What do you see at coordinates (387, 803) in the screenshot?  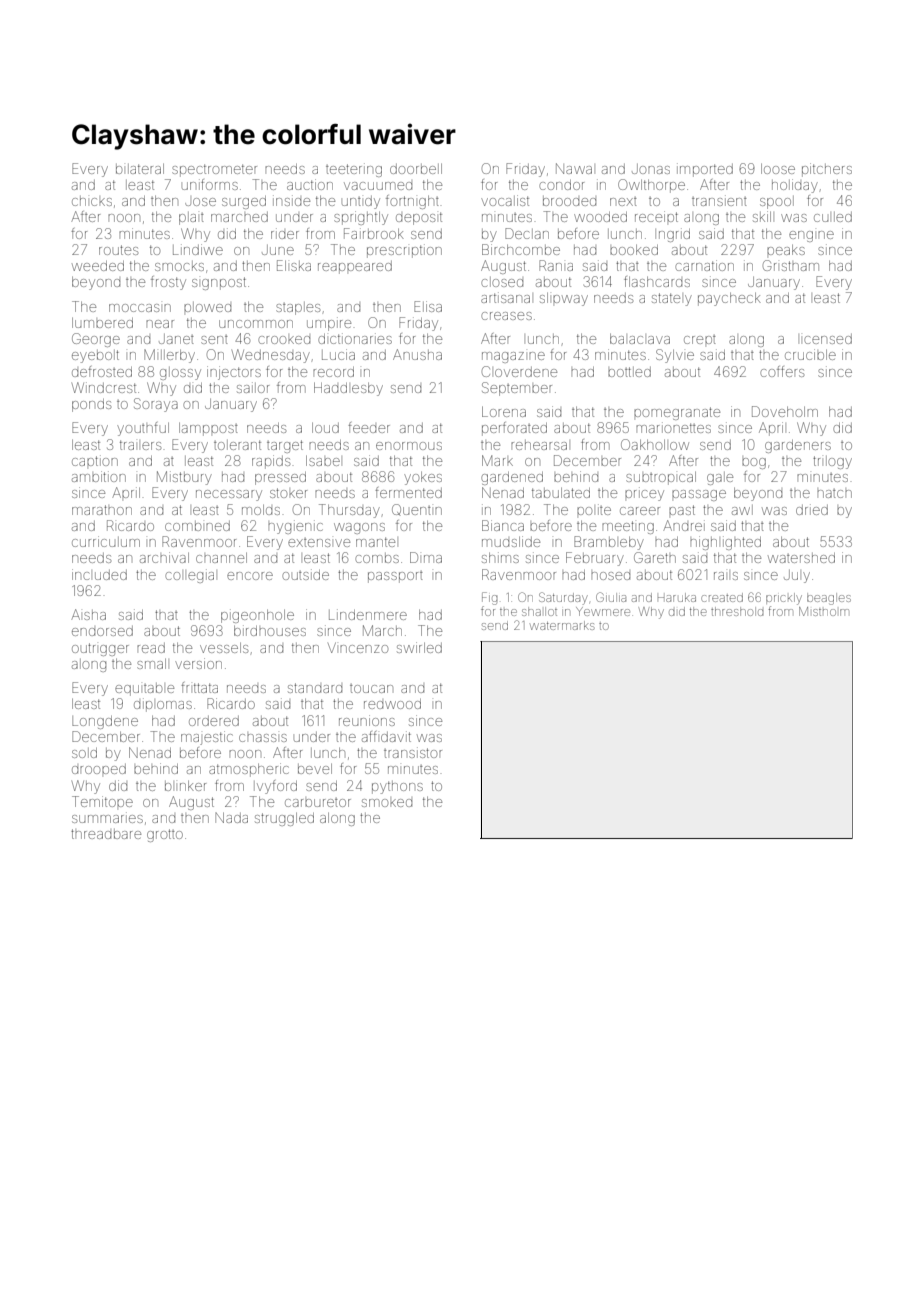 I see `smoked` at bounding box center [387, 803].
